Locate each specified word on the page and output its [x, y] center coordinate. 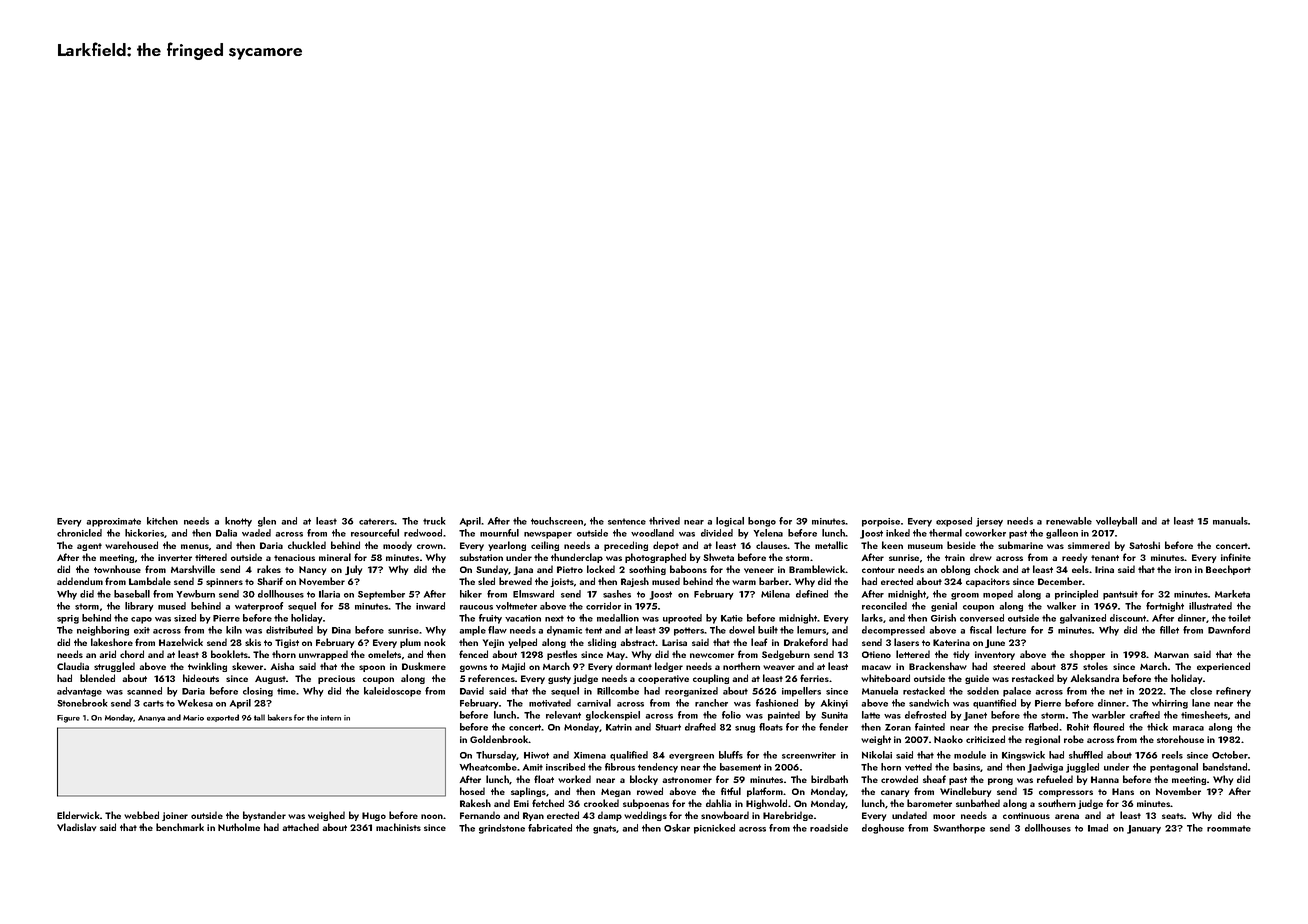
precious [336, 679]
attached [300, 827]
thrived [664, 521]
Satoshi [1144, 545]
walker [1061, 606]
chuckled [307, 545]
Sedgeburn [786, 655]
